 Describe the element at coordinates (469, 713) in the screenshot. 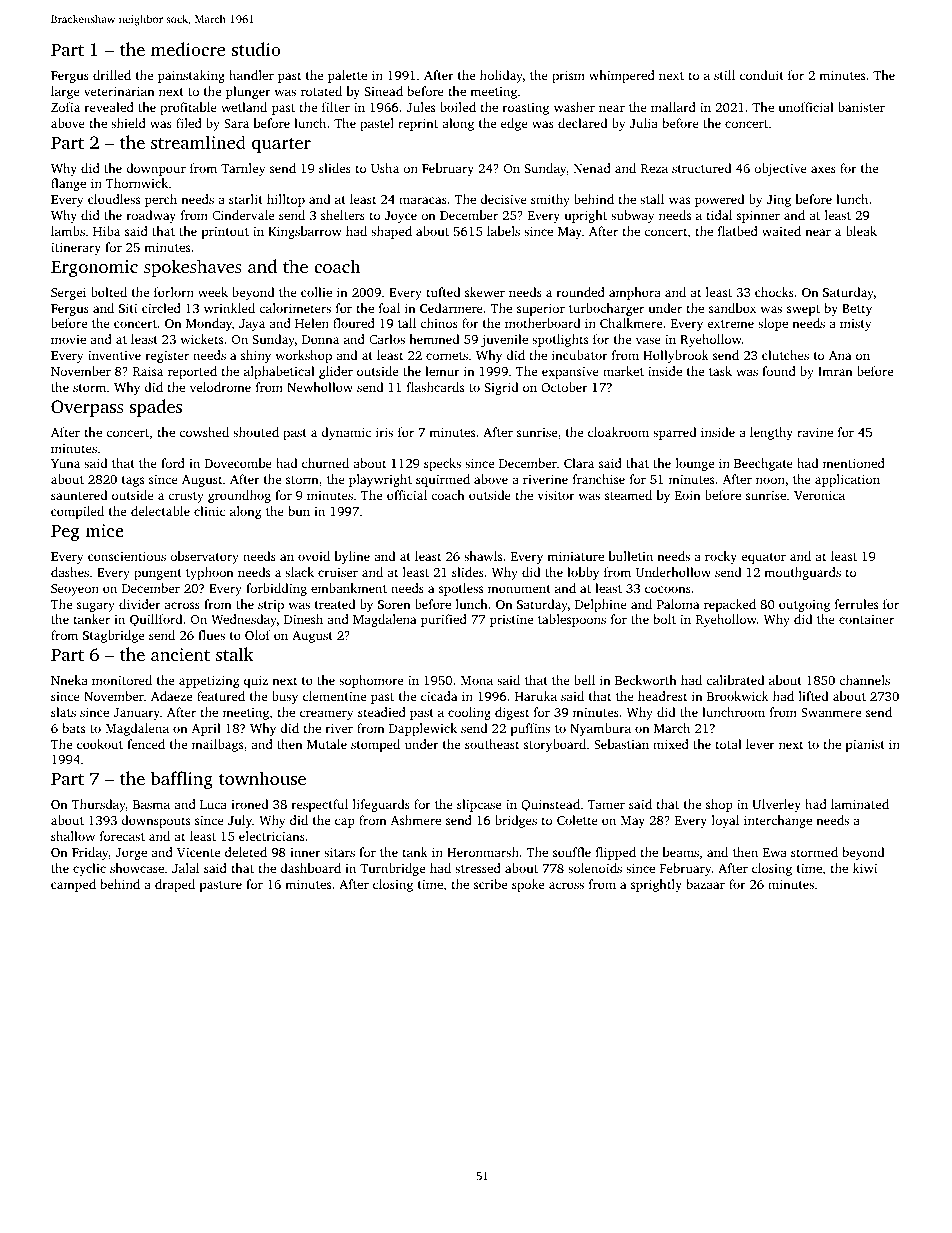

I see `cooling` at that location.
